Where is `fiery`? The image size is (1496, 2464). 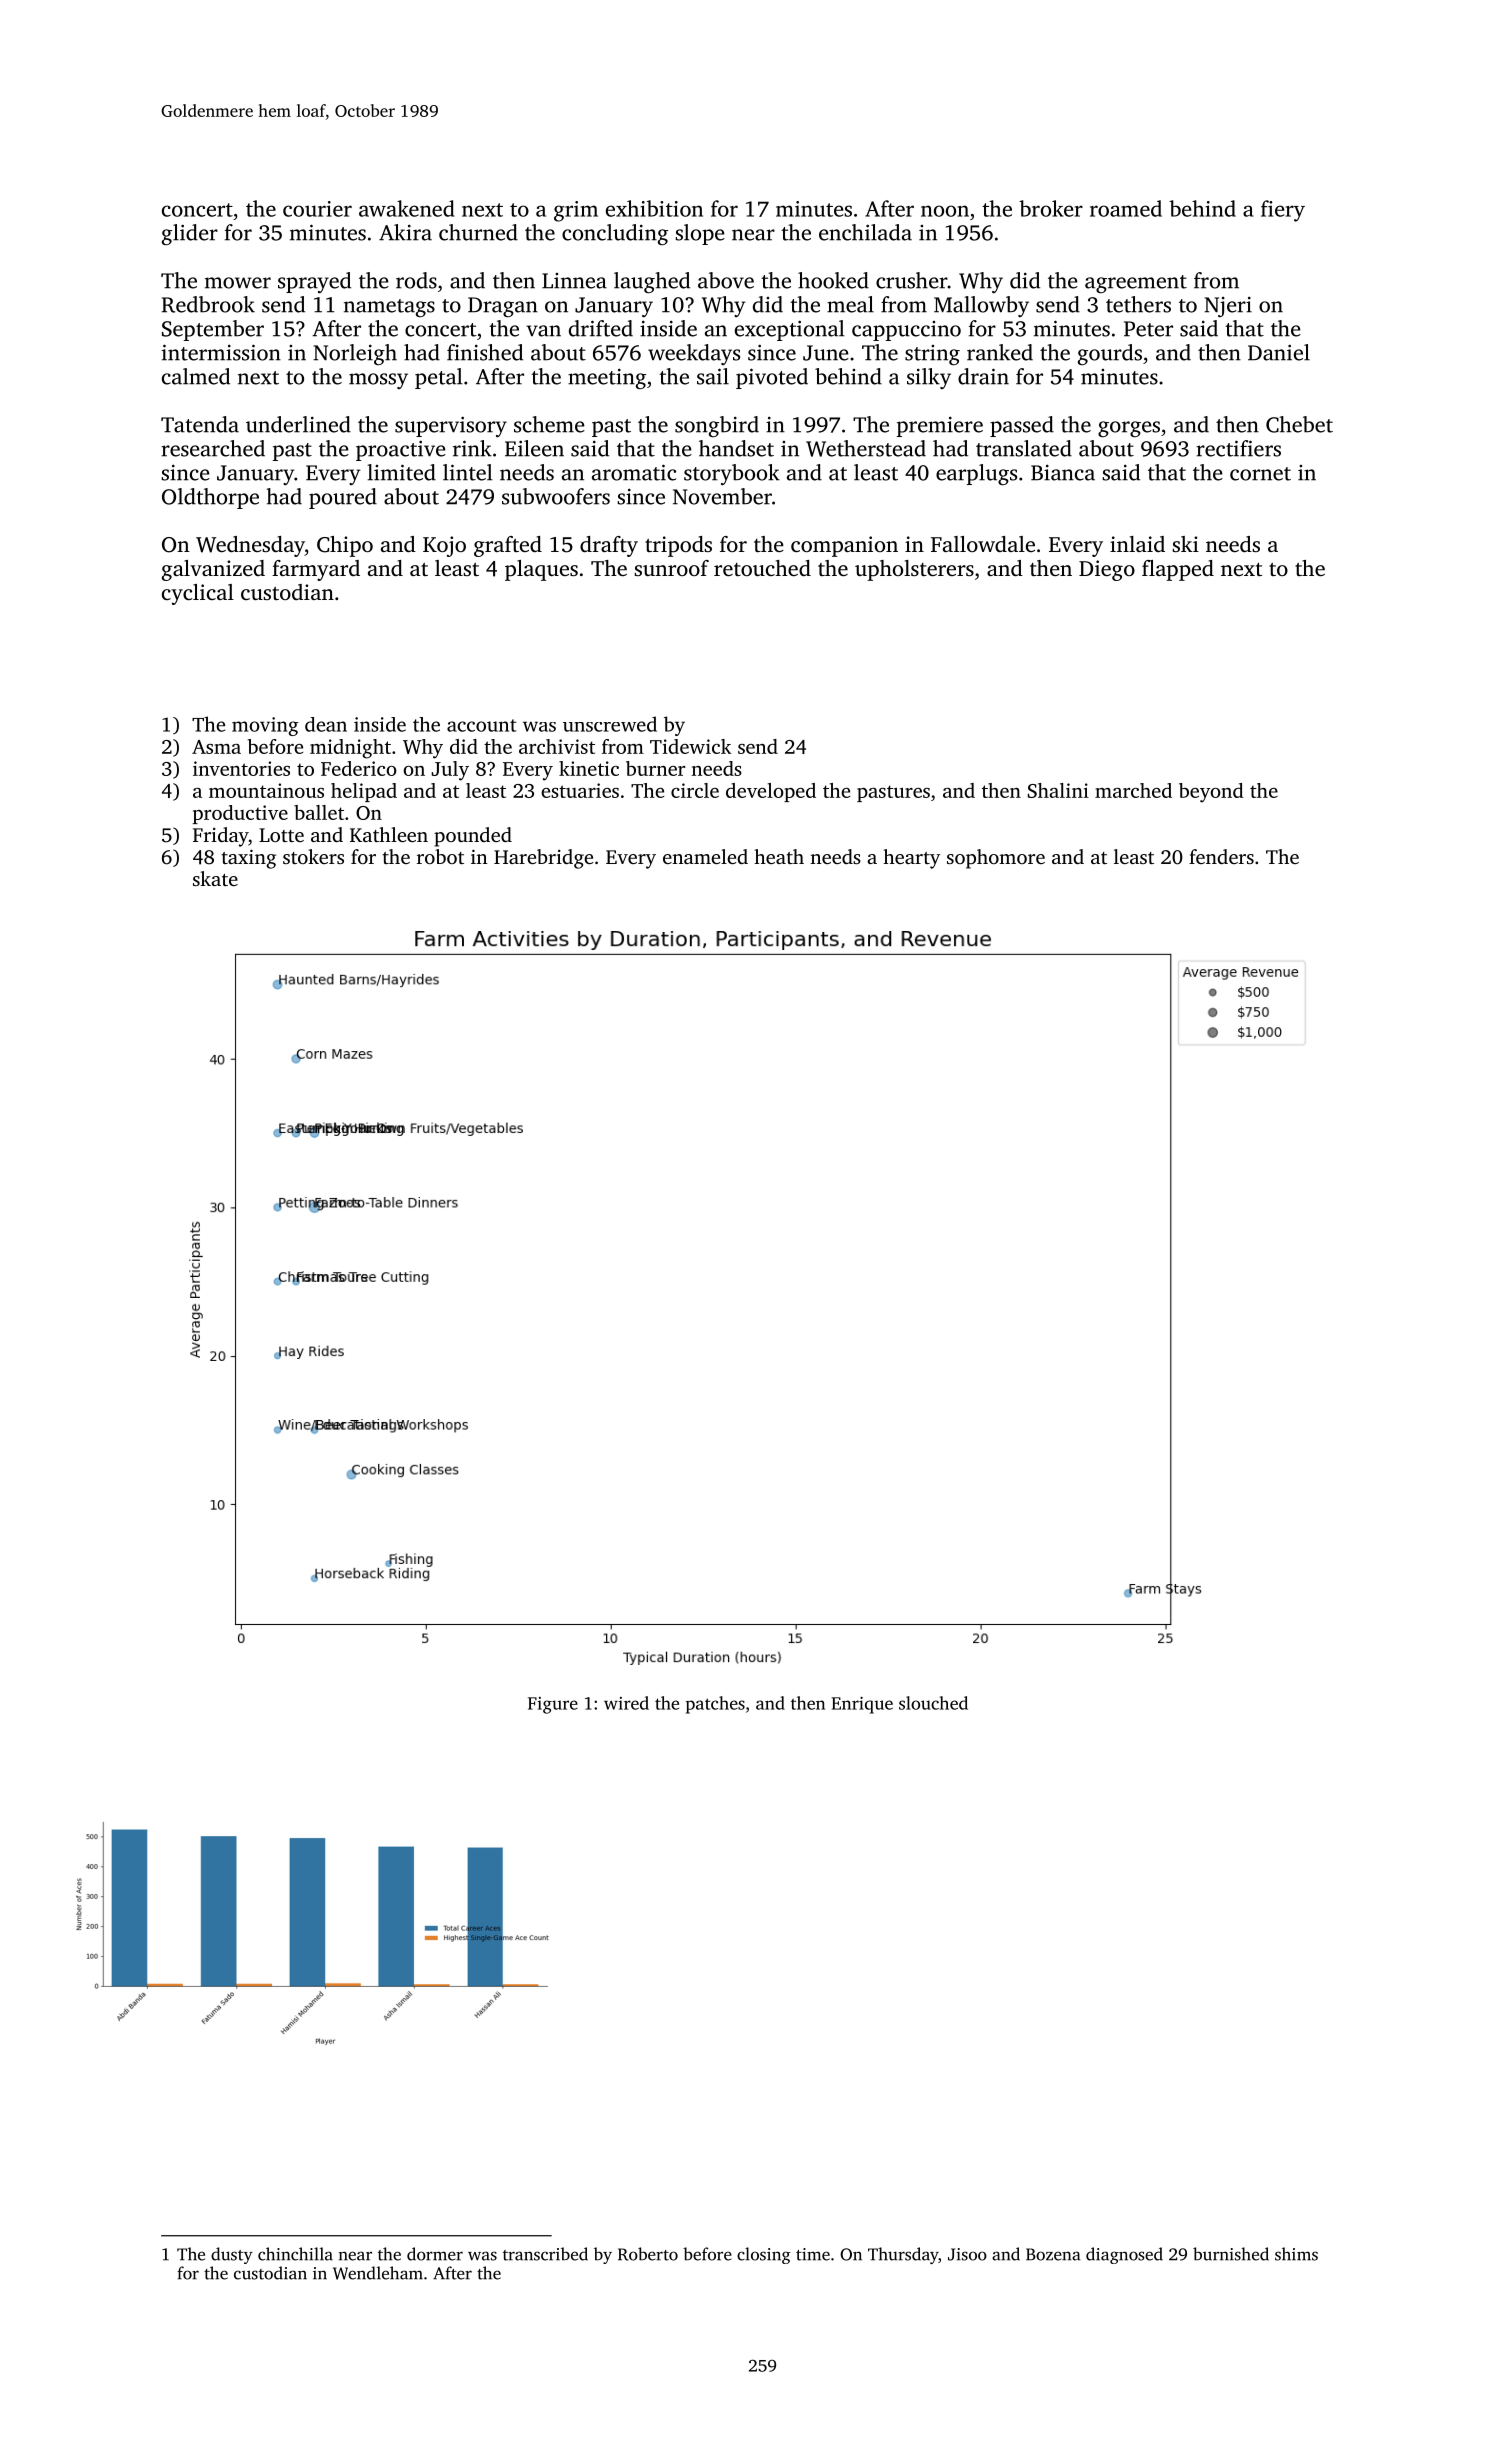 fiery is located at coordinates (1283, 211).
